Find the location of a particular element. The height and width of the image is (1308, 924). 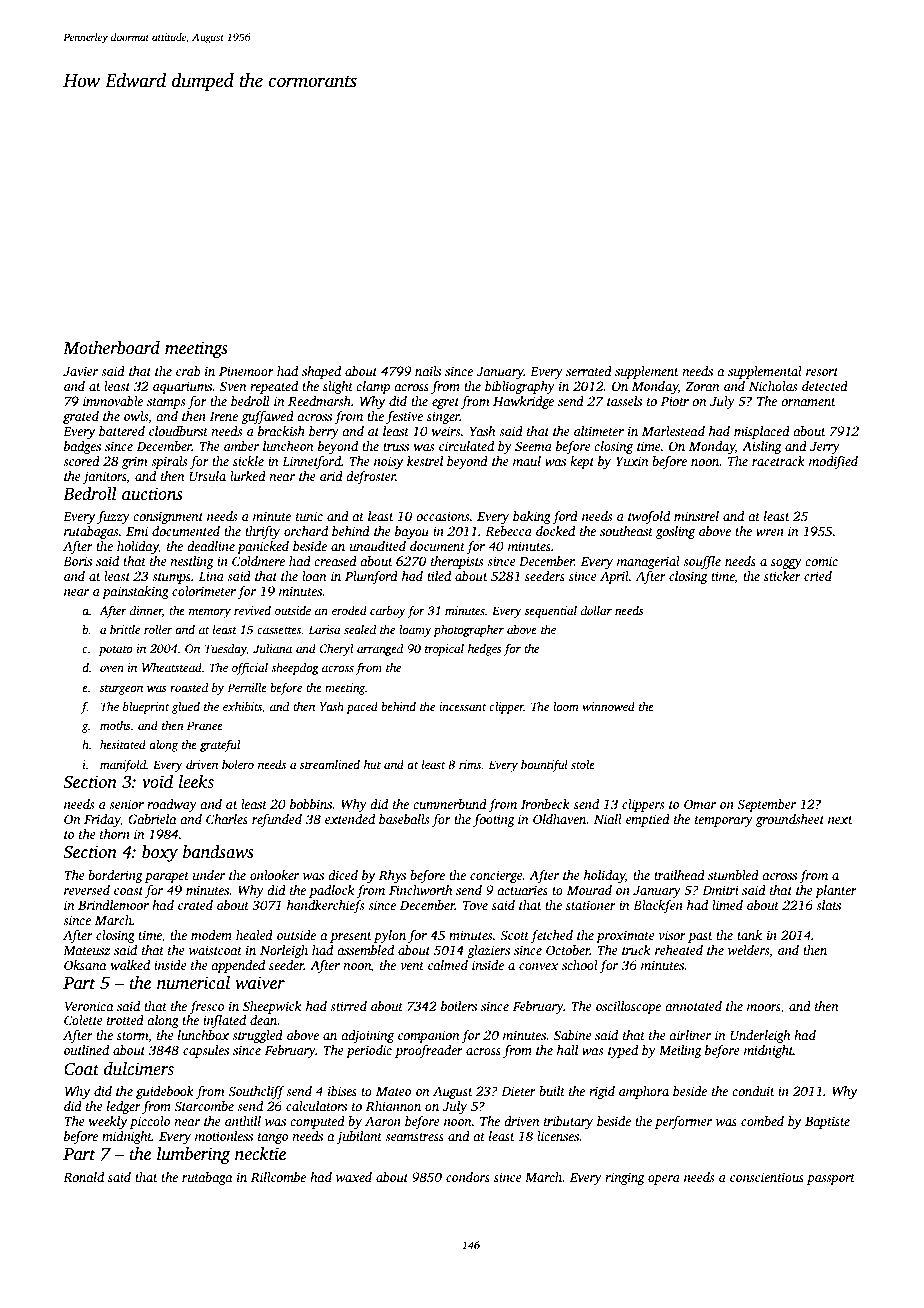

welders is located at coordinates (748, 950).
